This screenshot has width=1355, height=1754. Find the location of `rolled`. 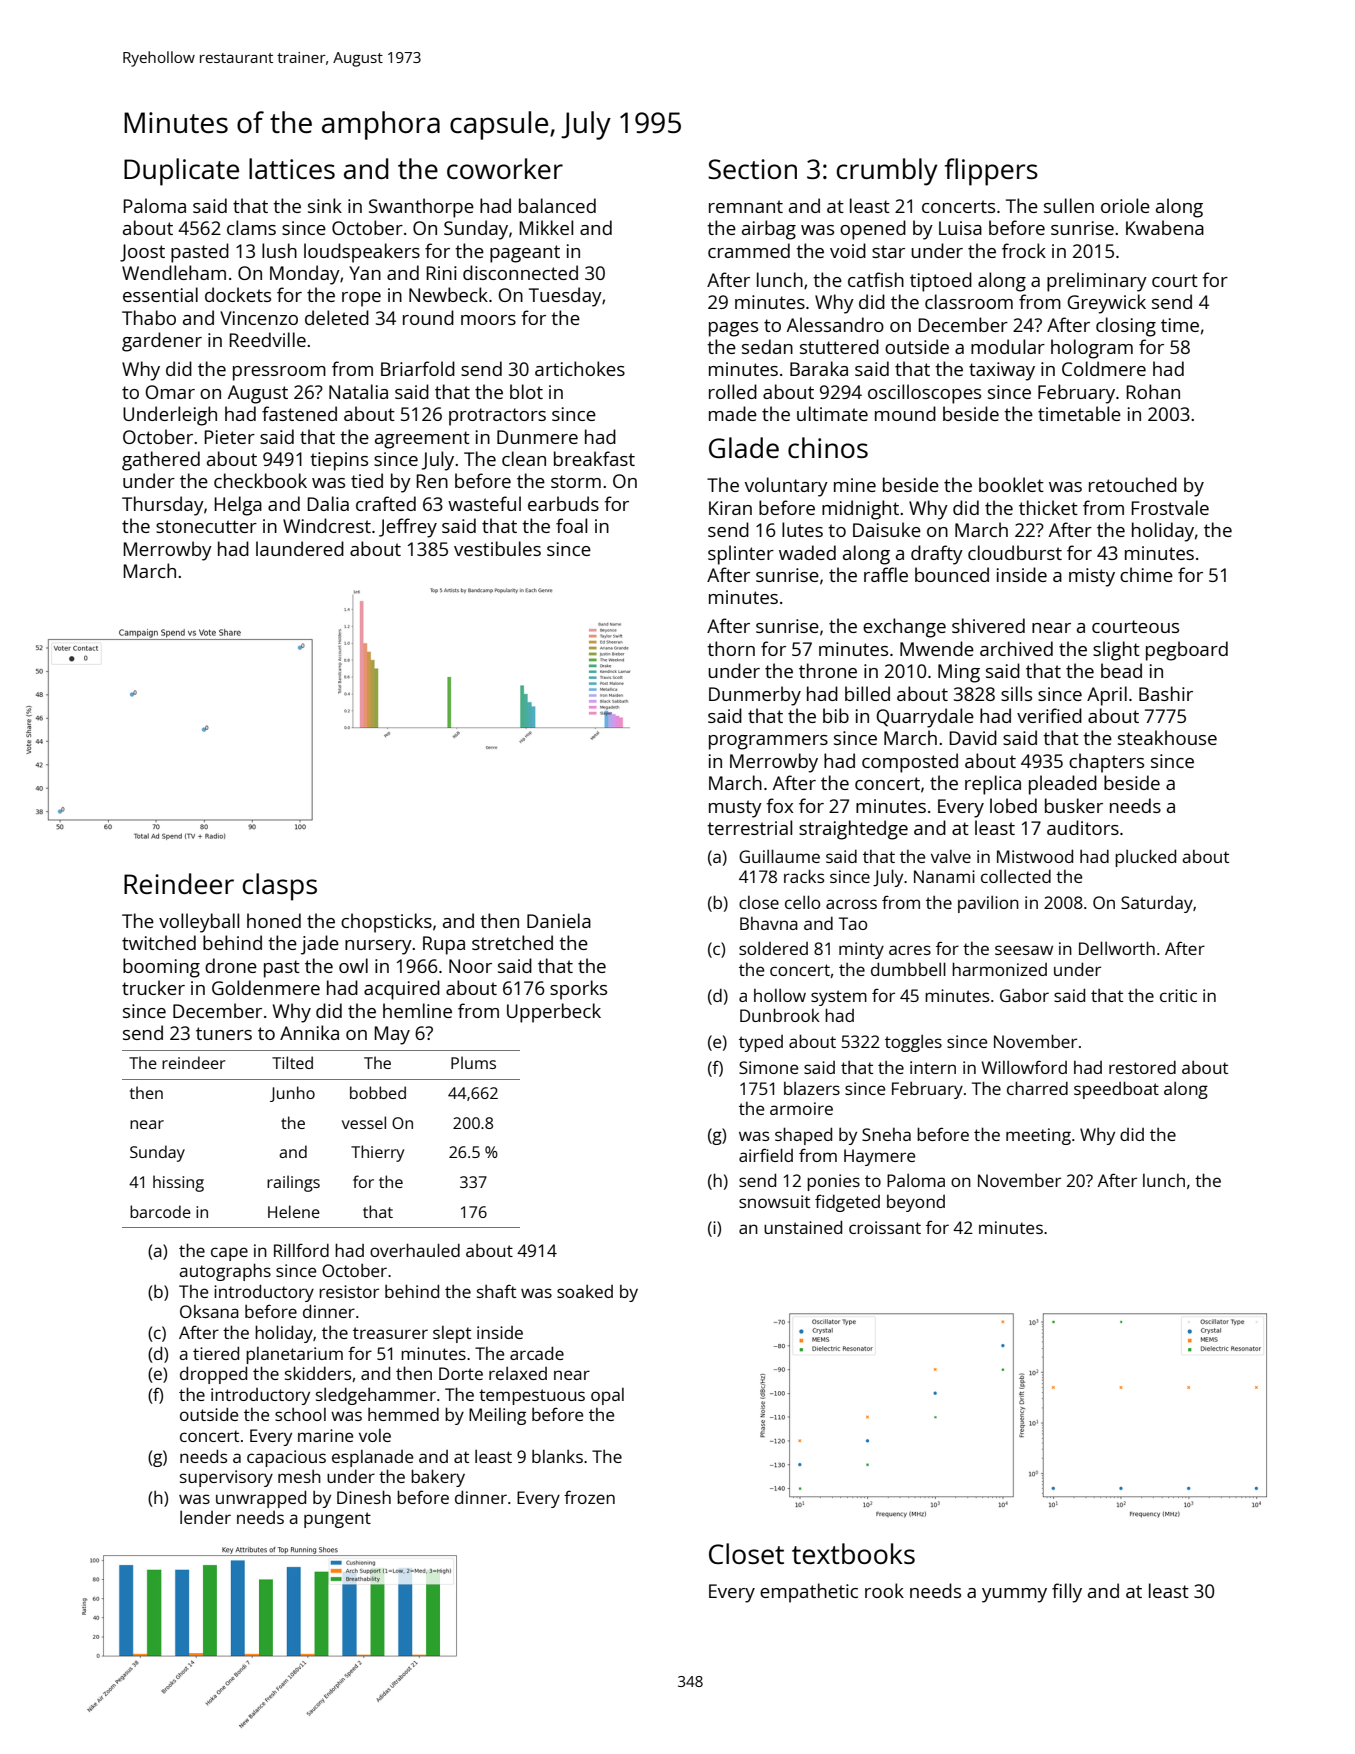

rolled is located at coordinates (733, 391).
